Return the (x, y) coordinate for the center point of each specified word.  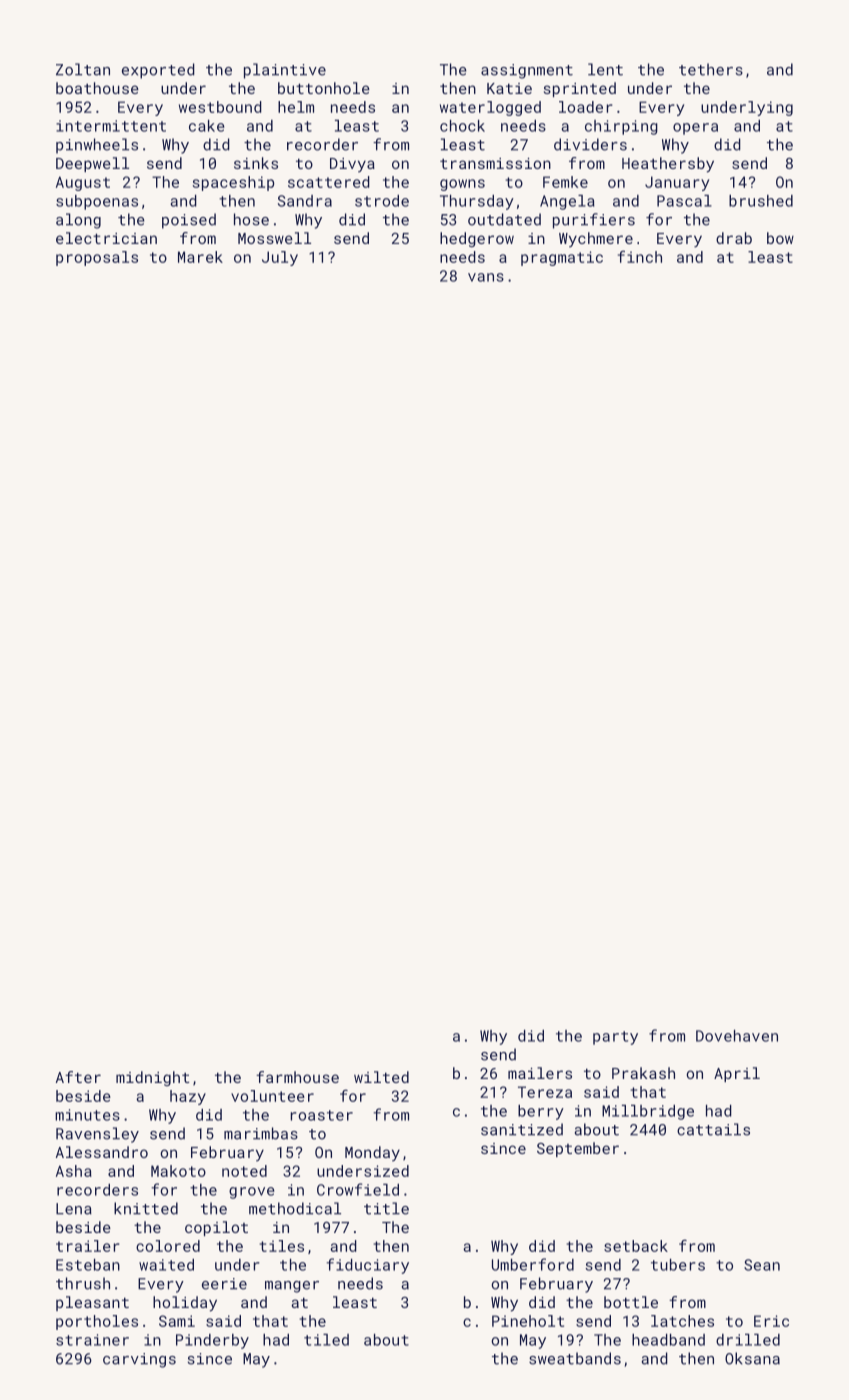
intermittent (111, 126)
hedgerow (477, 239)
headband (668, 1340)
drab (734, 238)
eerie (224, 1284)
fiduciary (367, 1266)
